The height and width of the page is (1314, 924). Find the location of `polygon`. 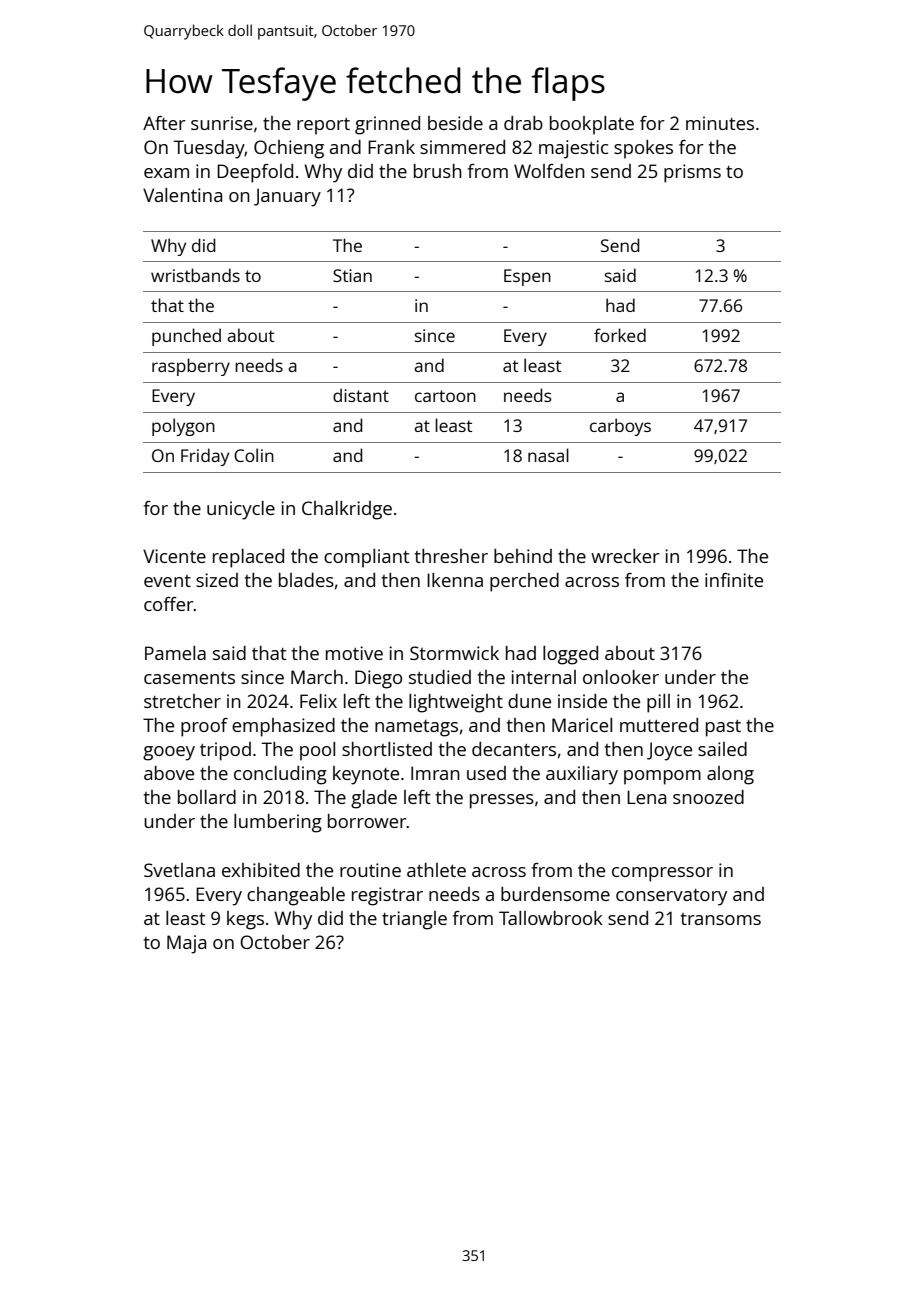

polygon is located at coordinates (183, 427).
